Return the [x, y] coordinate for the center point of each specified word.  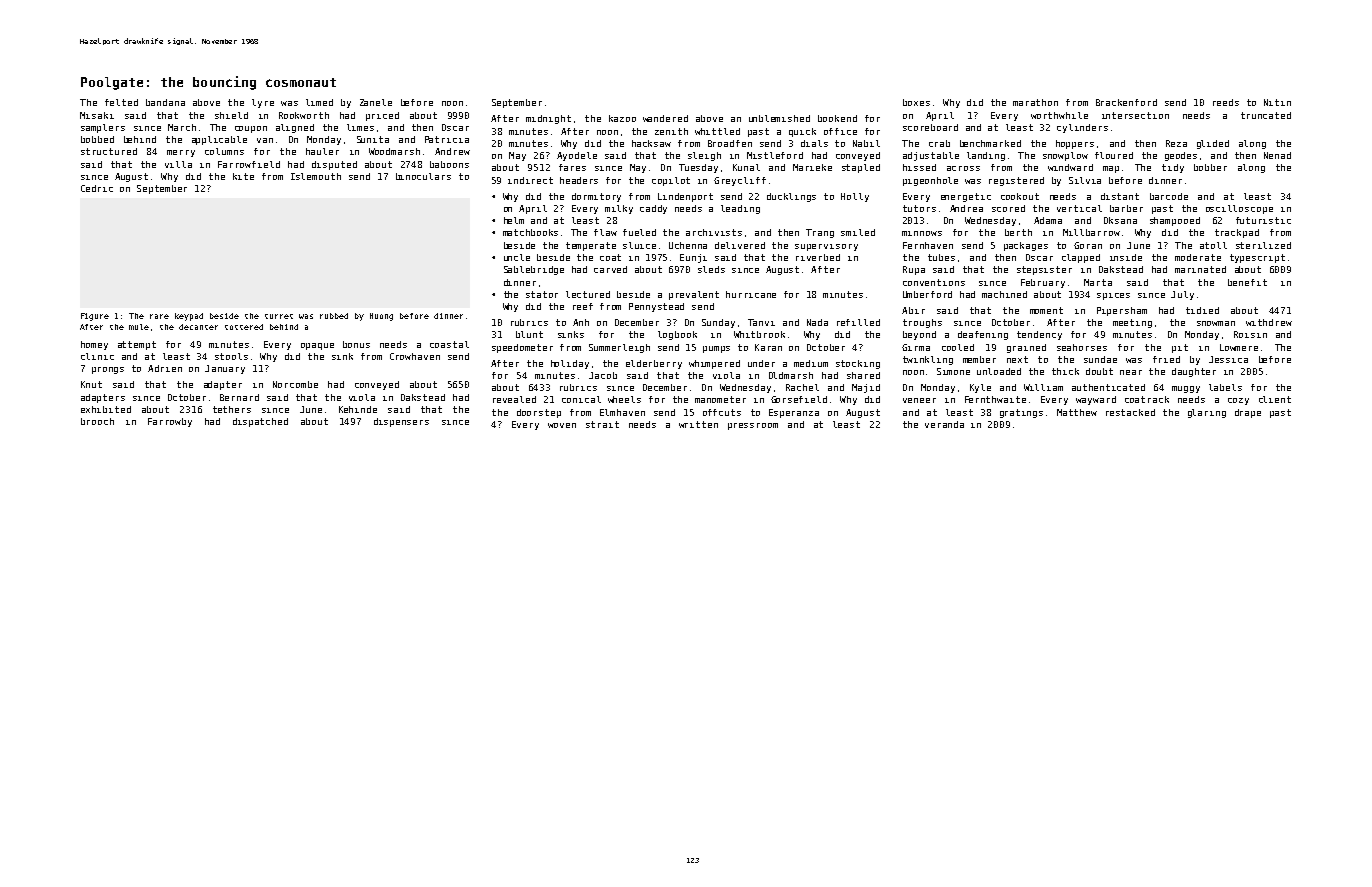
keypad [189, 317]
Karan [768, 347]
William [1043, 387]
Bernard [239, 397]
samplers [103, 128]
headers [579, 180]
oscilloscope [1239, 209]
